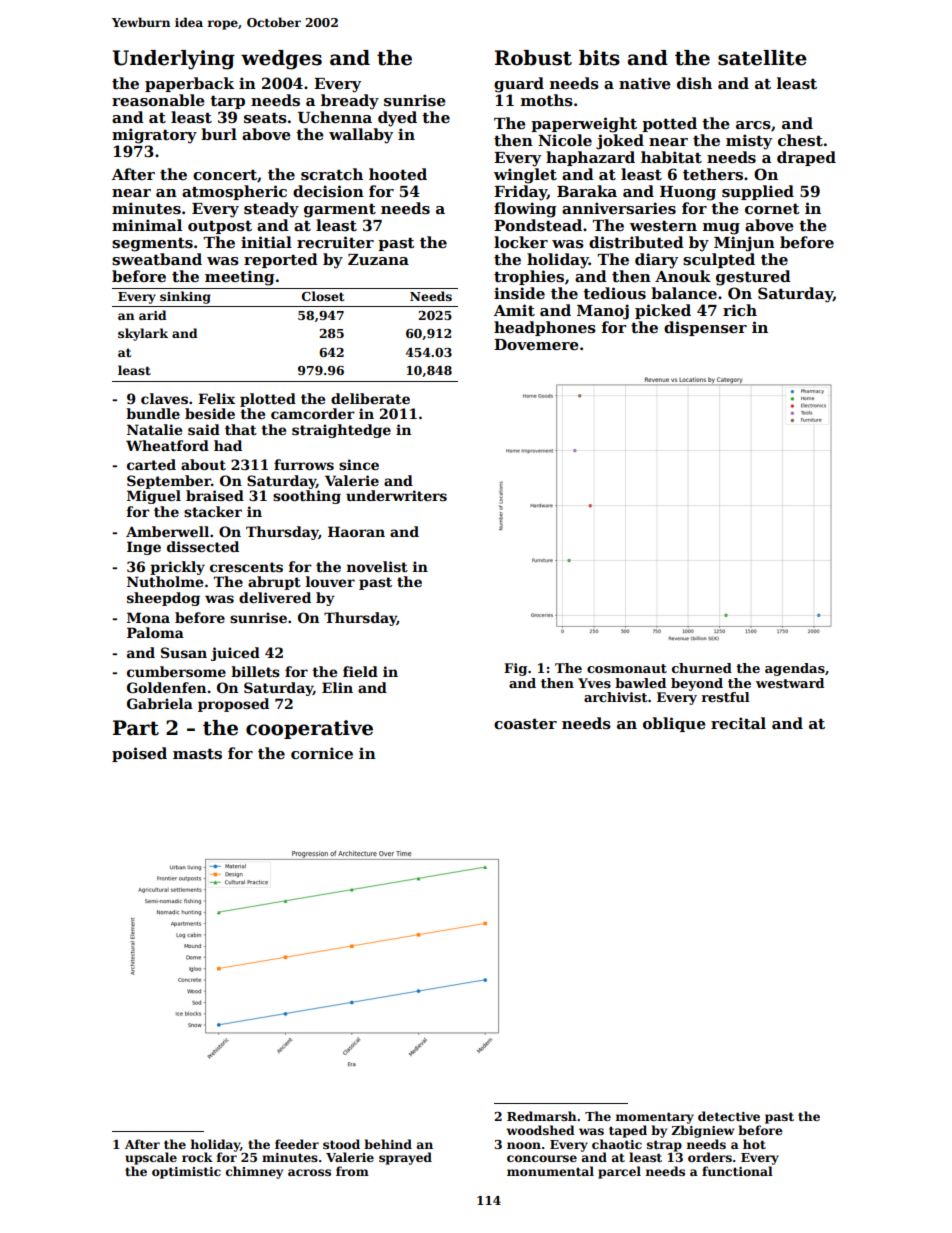 Image resolution: width=952 pixels, height=1233 pixels. What do you see at coordinates (533, 58) in the screenshot?
I see `Robust` at bounding box center [533, 58].
